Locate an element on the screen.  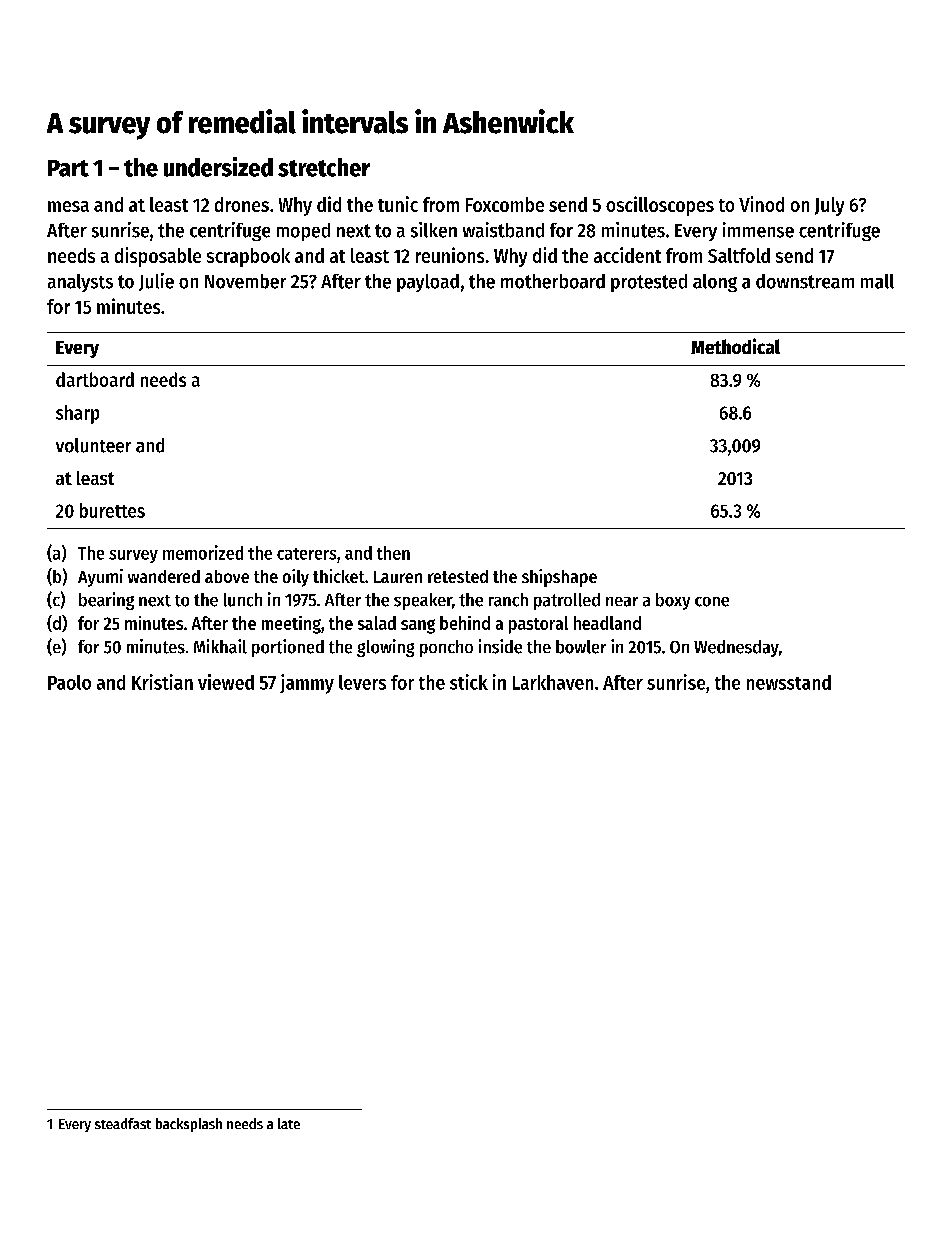
Ayumi is located at coordinates (100, 578).
